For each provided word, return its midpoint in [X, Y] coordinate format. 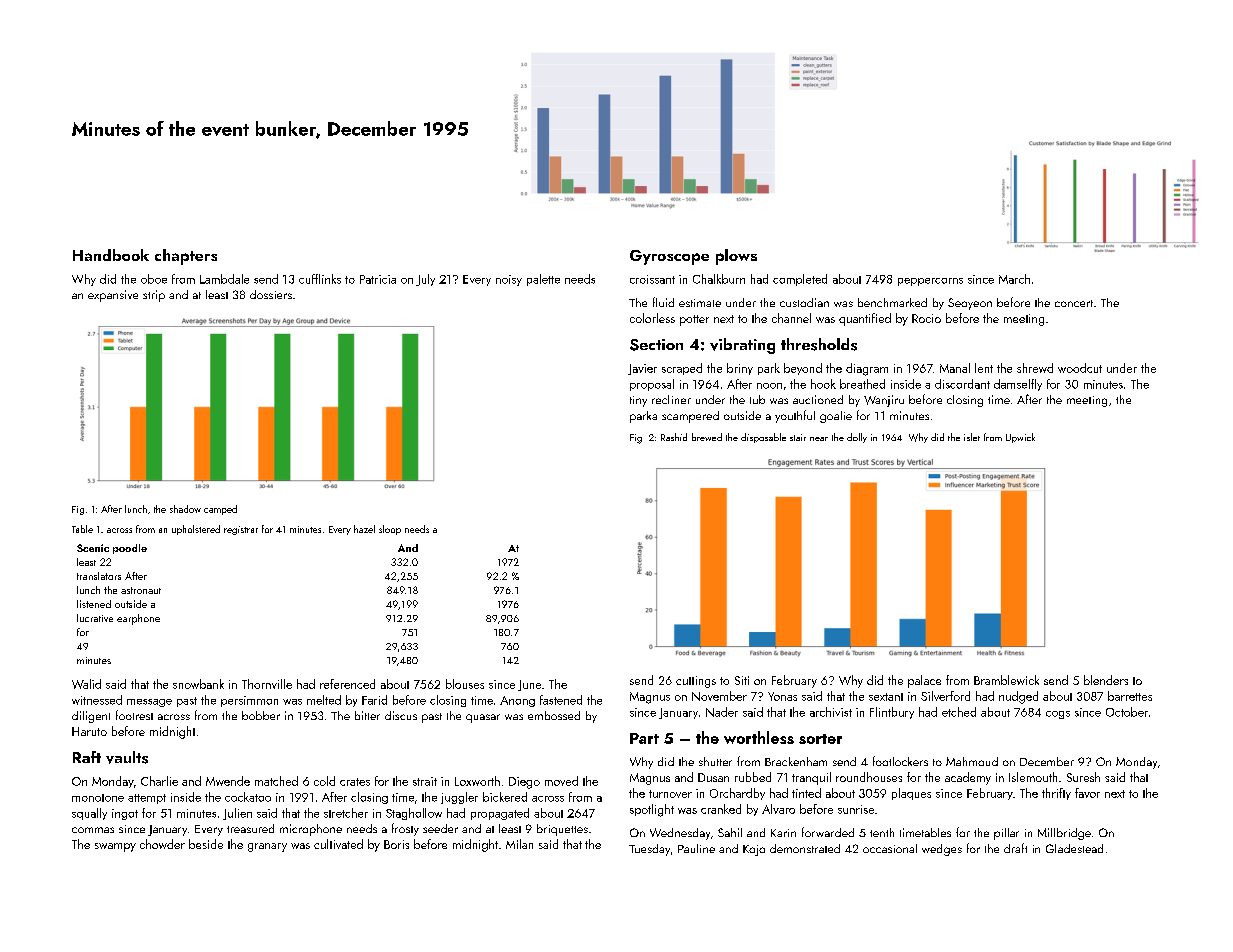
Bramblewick [1006, 680]
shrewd [1035, 368]
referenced [347, 684]
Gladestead [1074, 848]
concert [1074, 303]
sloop [390, 530]
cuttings [696, 682]
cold [324, 781]
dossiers [271, 294]
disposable [763, 438]
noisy [509, 280]
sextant [886, 697]
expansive [113, 296]
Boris [396, 844]
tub [757, 399]
